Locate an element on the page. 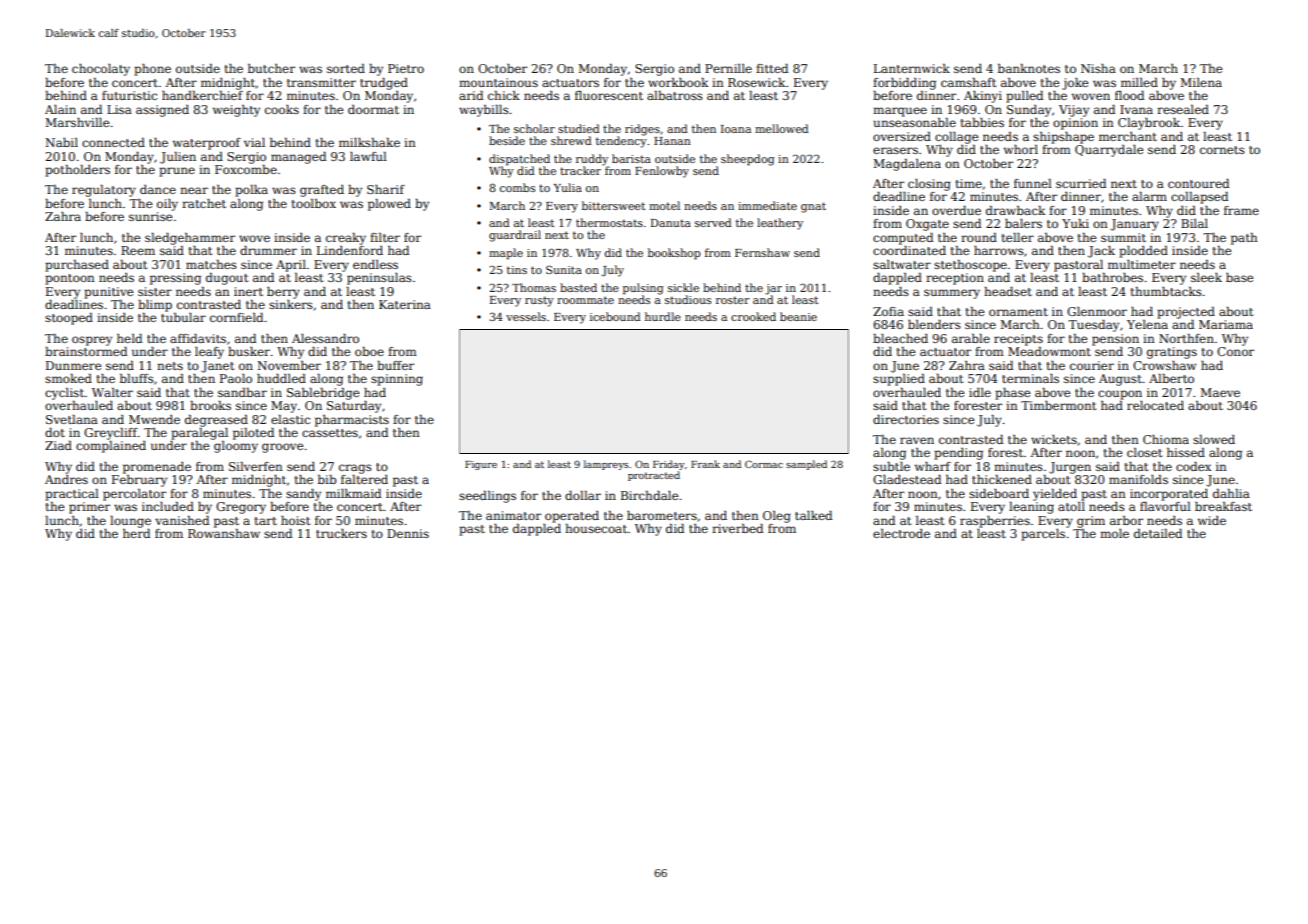 This document has width=1308, height=924. Claybrook is located at coordinates (1149, 124).
